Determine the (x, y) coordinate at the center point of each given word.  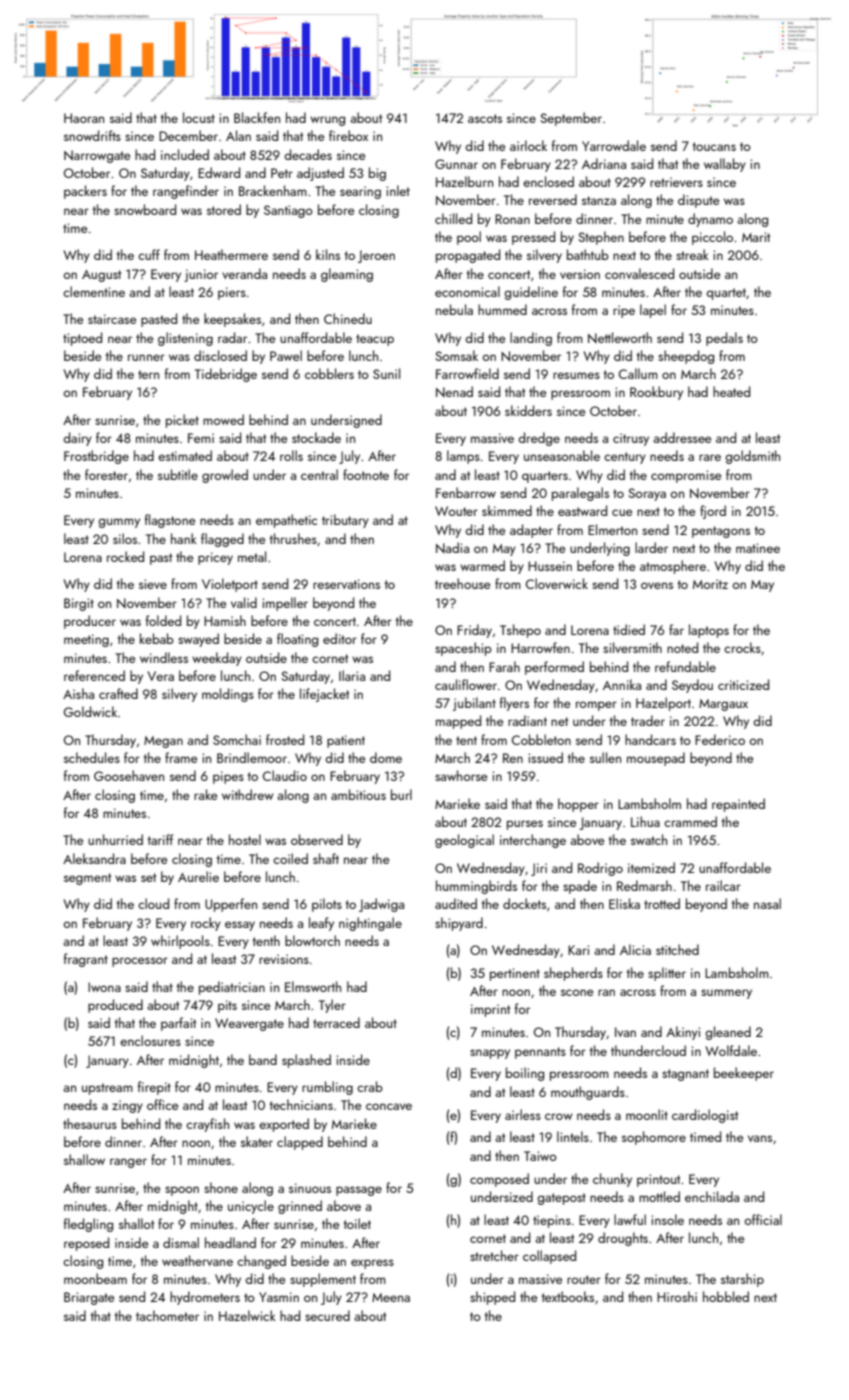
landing (531, 339)
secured (327, 1315)
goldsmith (752, 457)
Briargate (89, 1298)
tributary (345, 521)
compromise (686, 476)
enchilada (712, 1196)
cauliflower (466, 684)
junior (201, 275)
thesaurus (90, 1123)
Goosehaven (129, 775)
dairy (77, 439)
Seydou (692, 686)
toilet (357, 1223)
